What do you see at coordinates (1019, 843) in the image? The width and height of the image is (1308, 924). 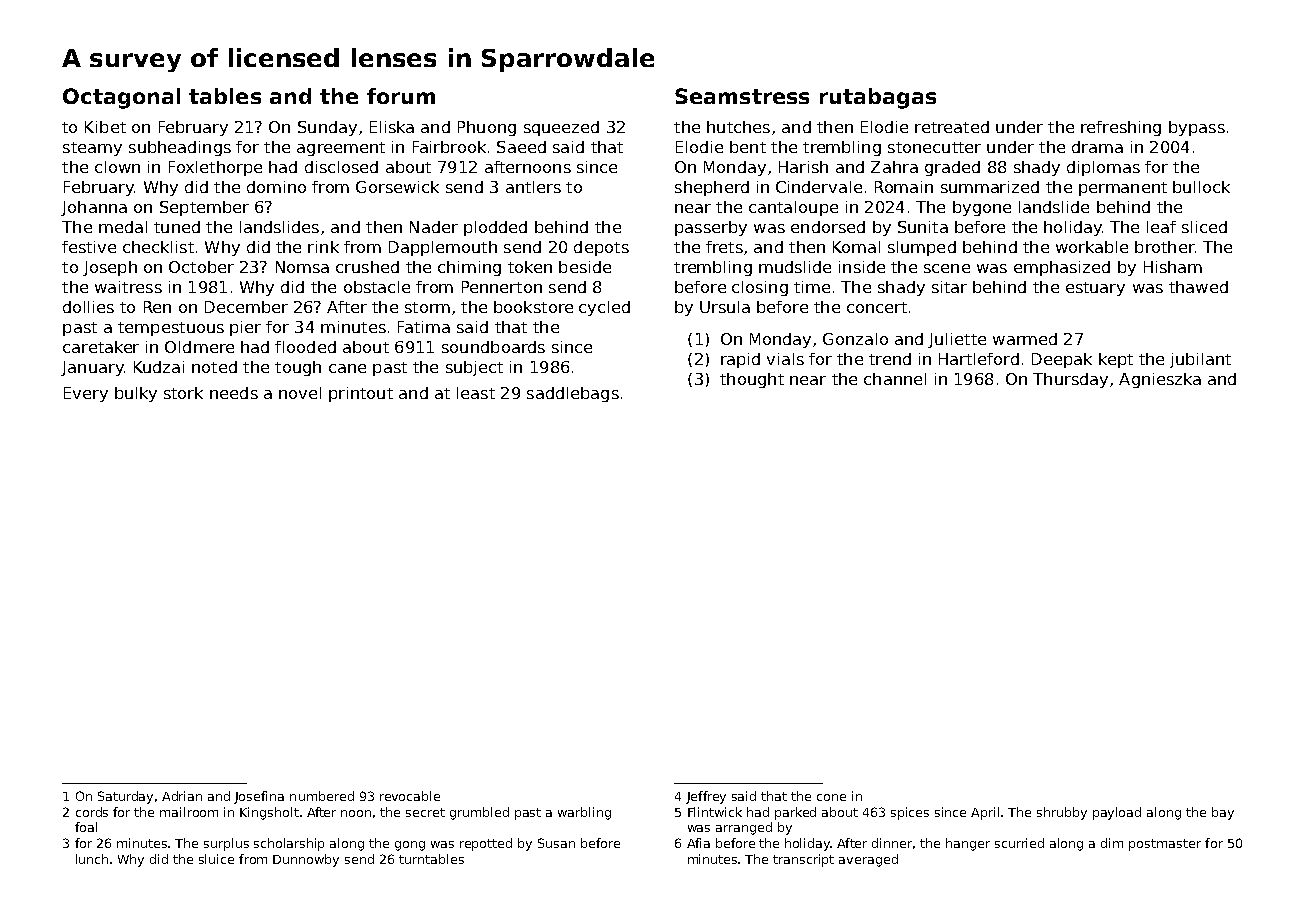 I see `scurried` at bounding box center [1019, 843].
